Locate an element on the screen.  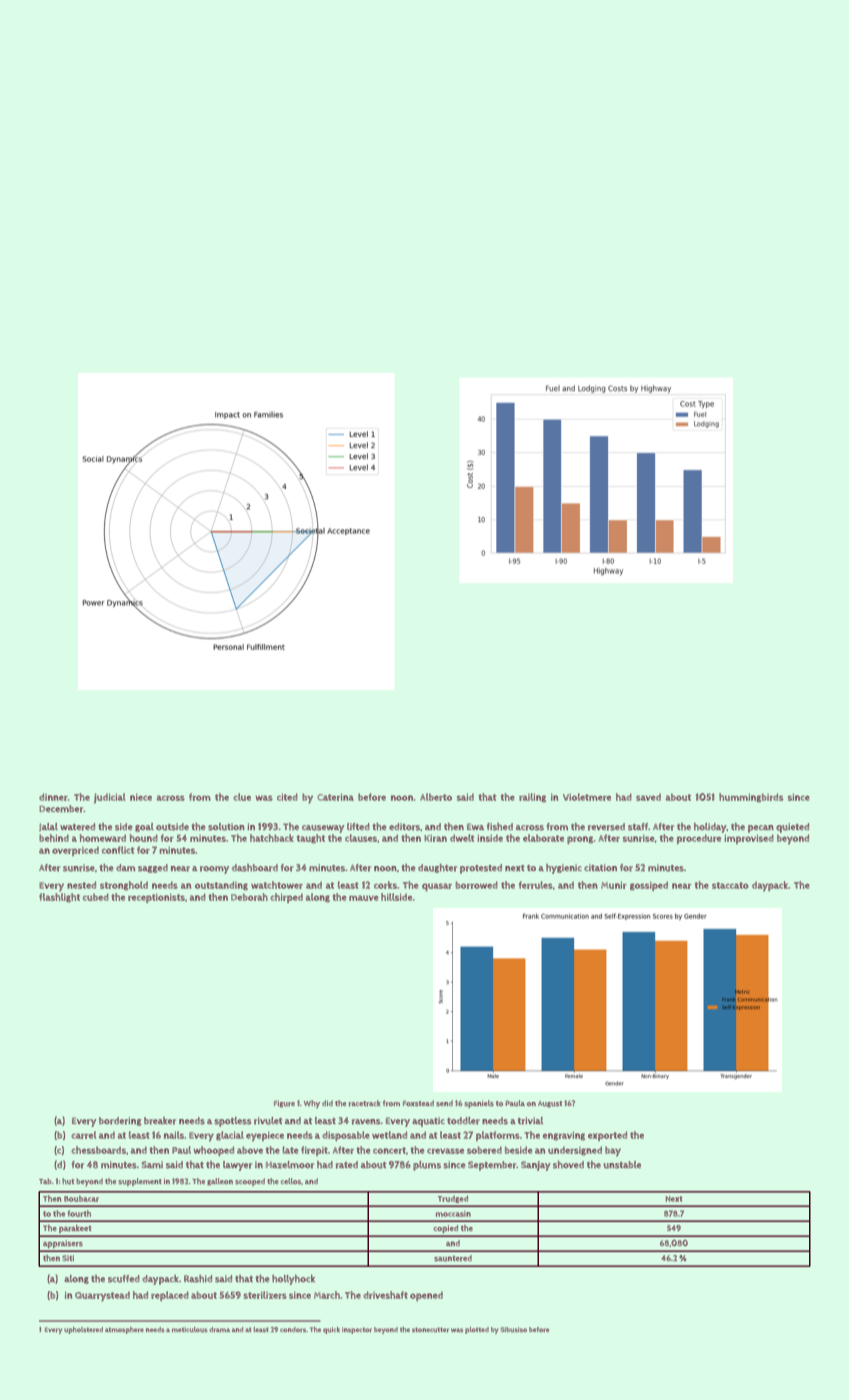
trivial is located at coordinates (530, 1121).
